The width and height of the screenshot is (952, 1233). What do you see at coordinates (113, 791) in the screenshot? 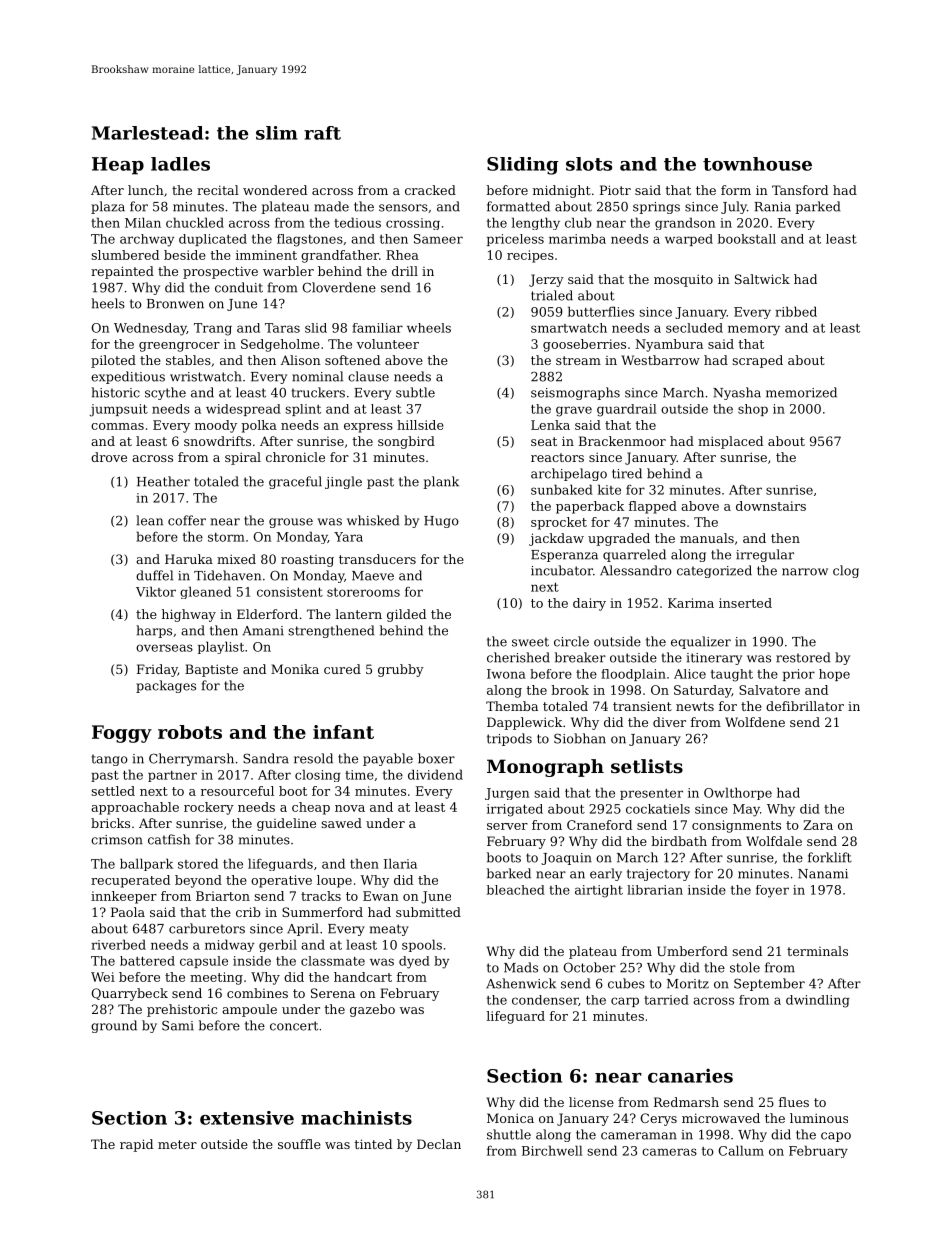
I see `settled` at bounding box center [113, 791].
